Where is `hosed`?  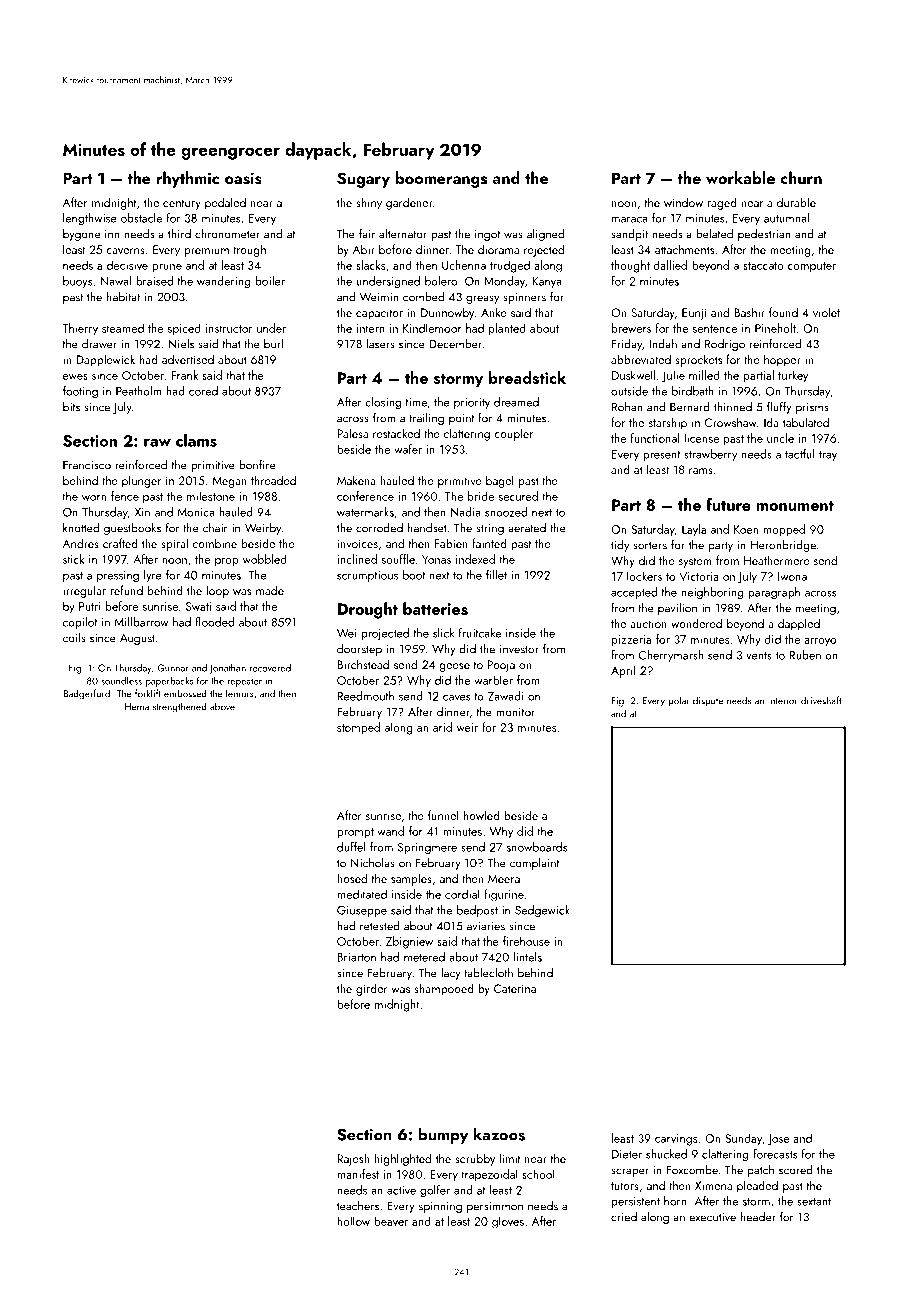 hosed is located at coordinates (352, 878).
